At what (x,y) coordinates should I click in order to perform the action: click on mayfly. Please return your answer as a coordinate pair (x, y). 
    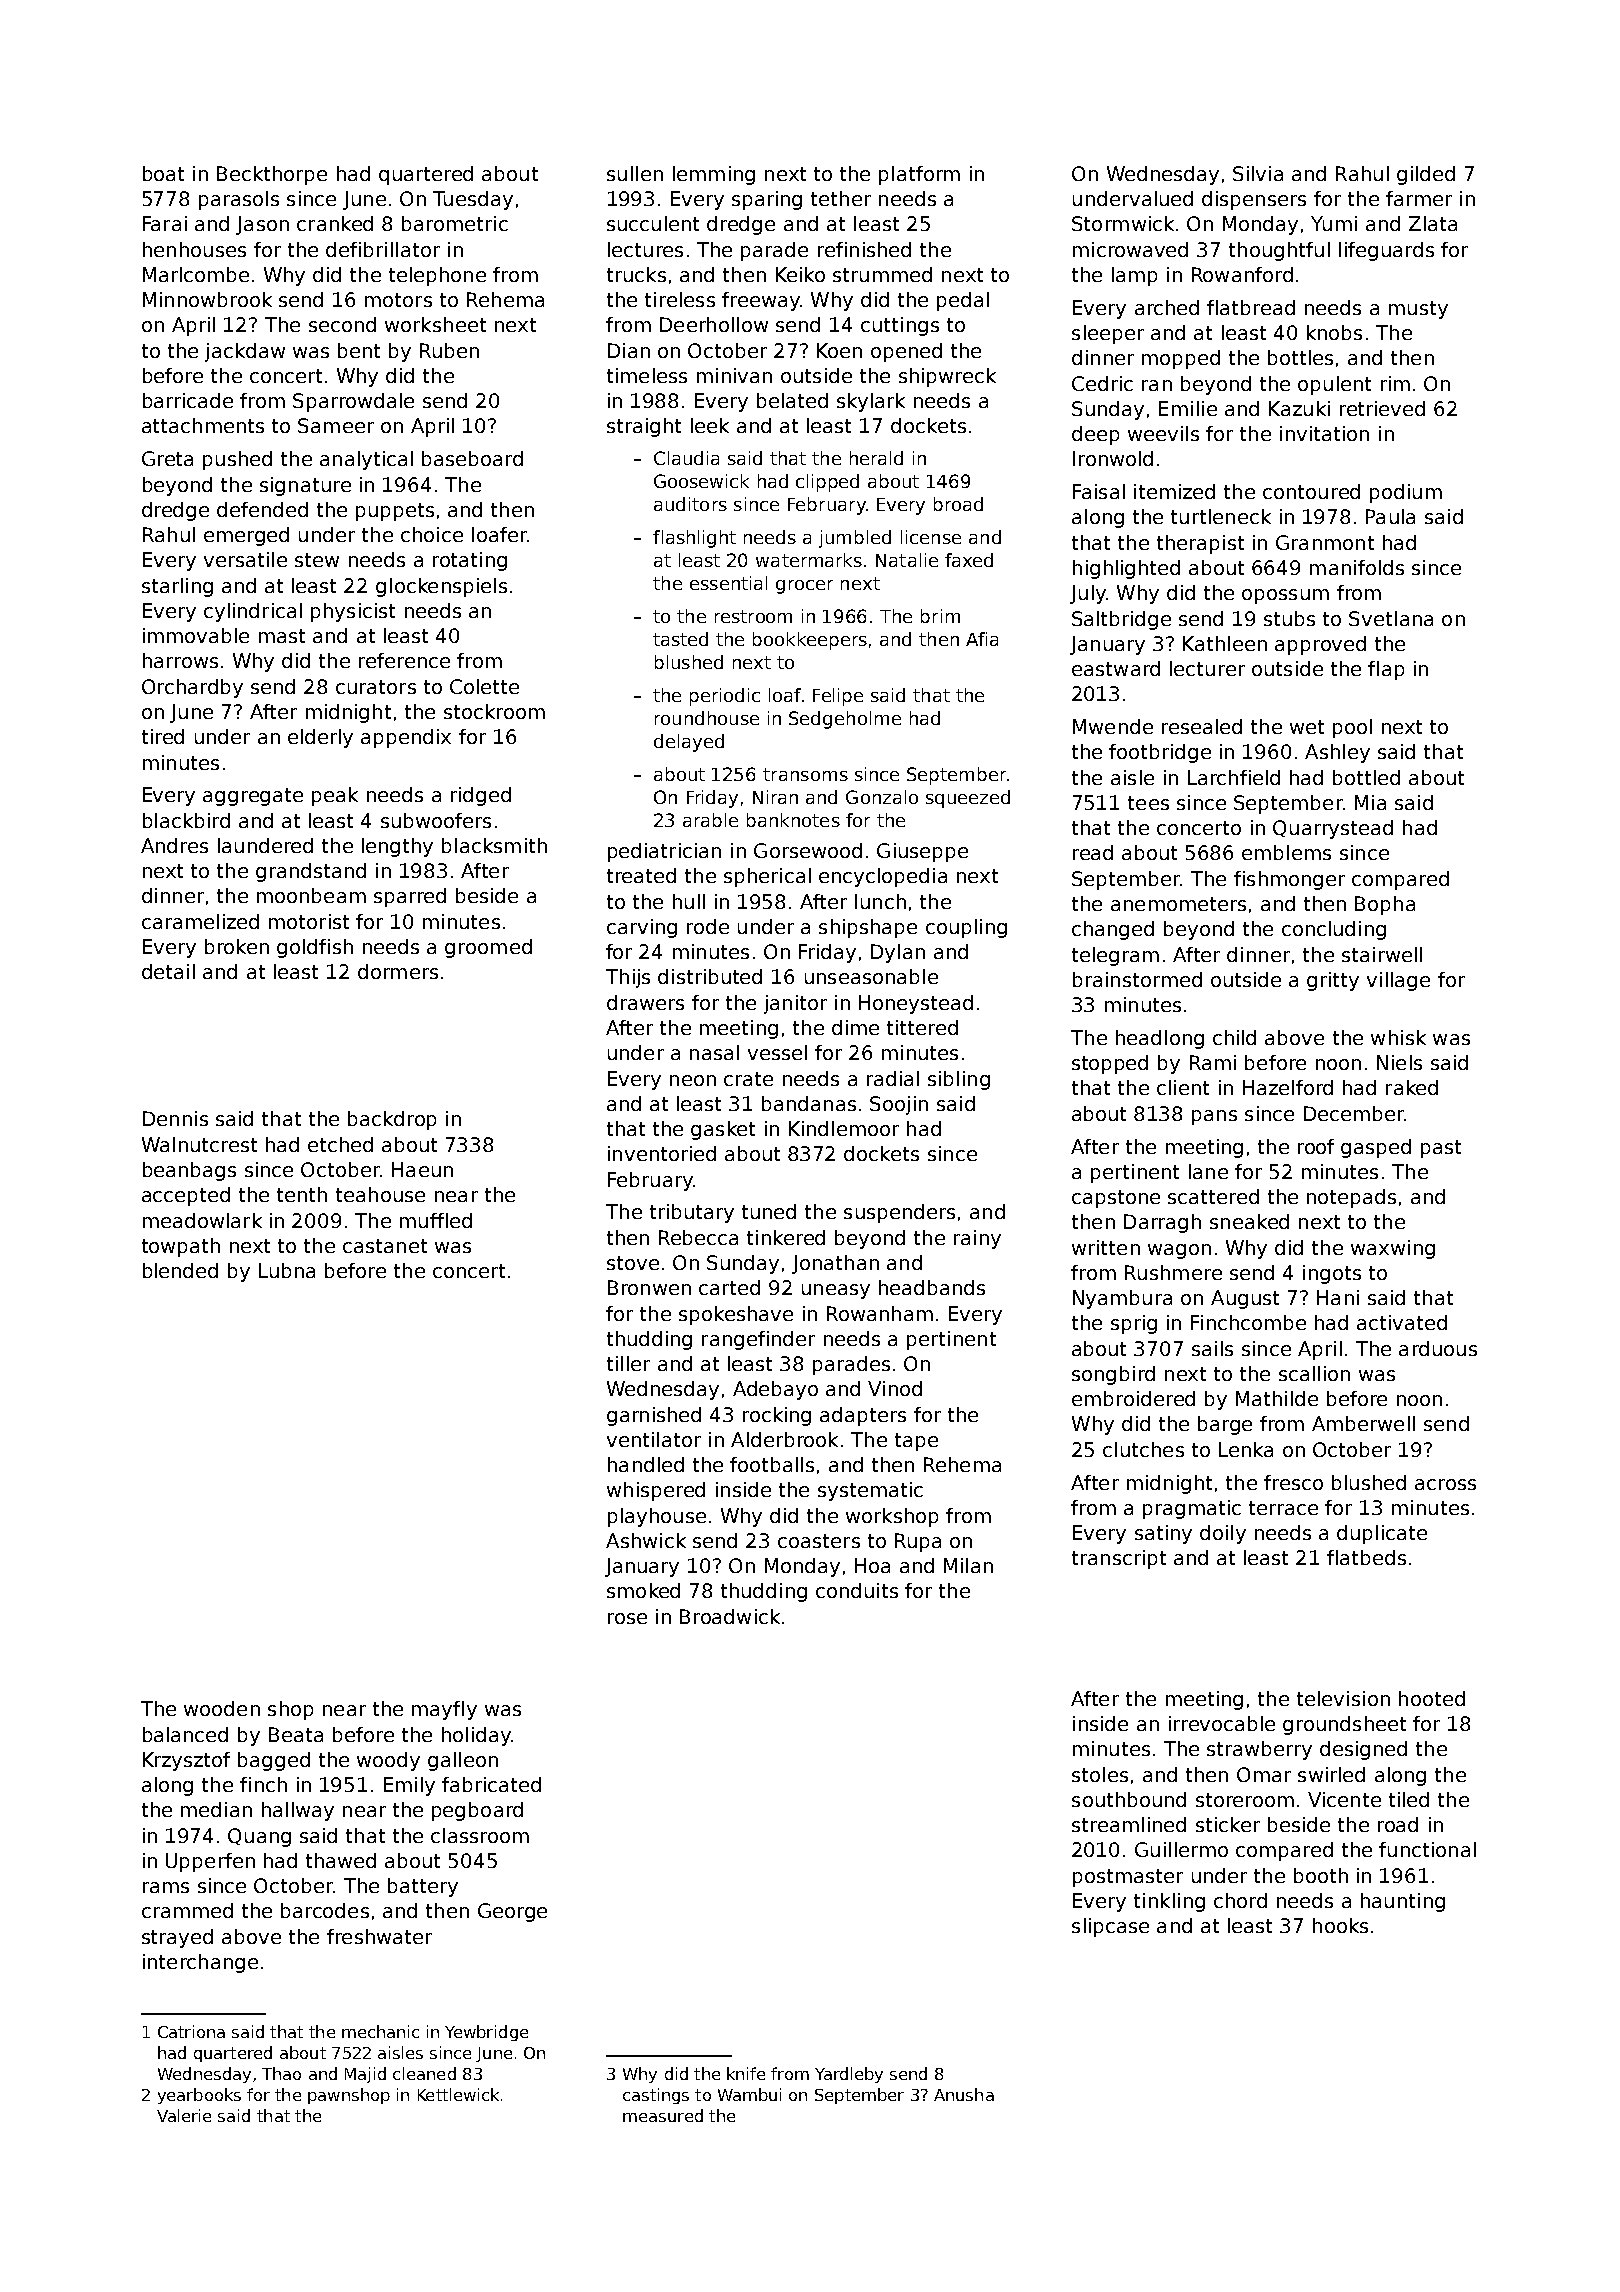
    Looking at the image, I should click on (444, 1710).
